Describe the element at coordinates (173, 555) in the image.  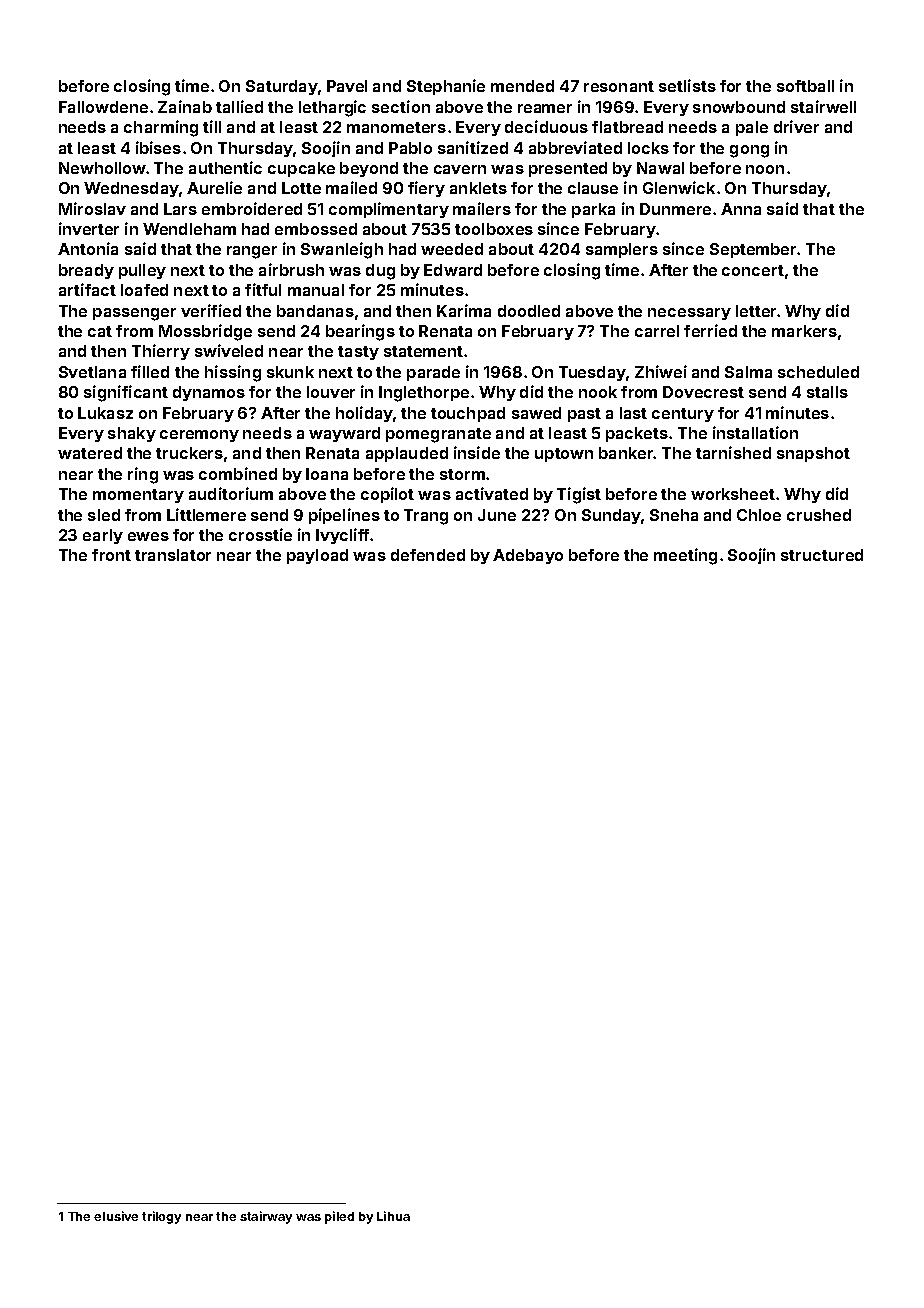
I see `translator` at that location.
